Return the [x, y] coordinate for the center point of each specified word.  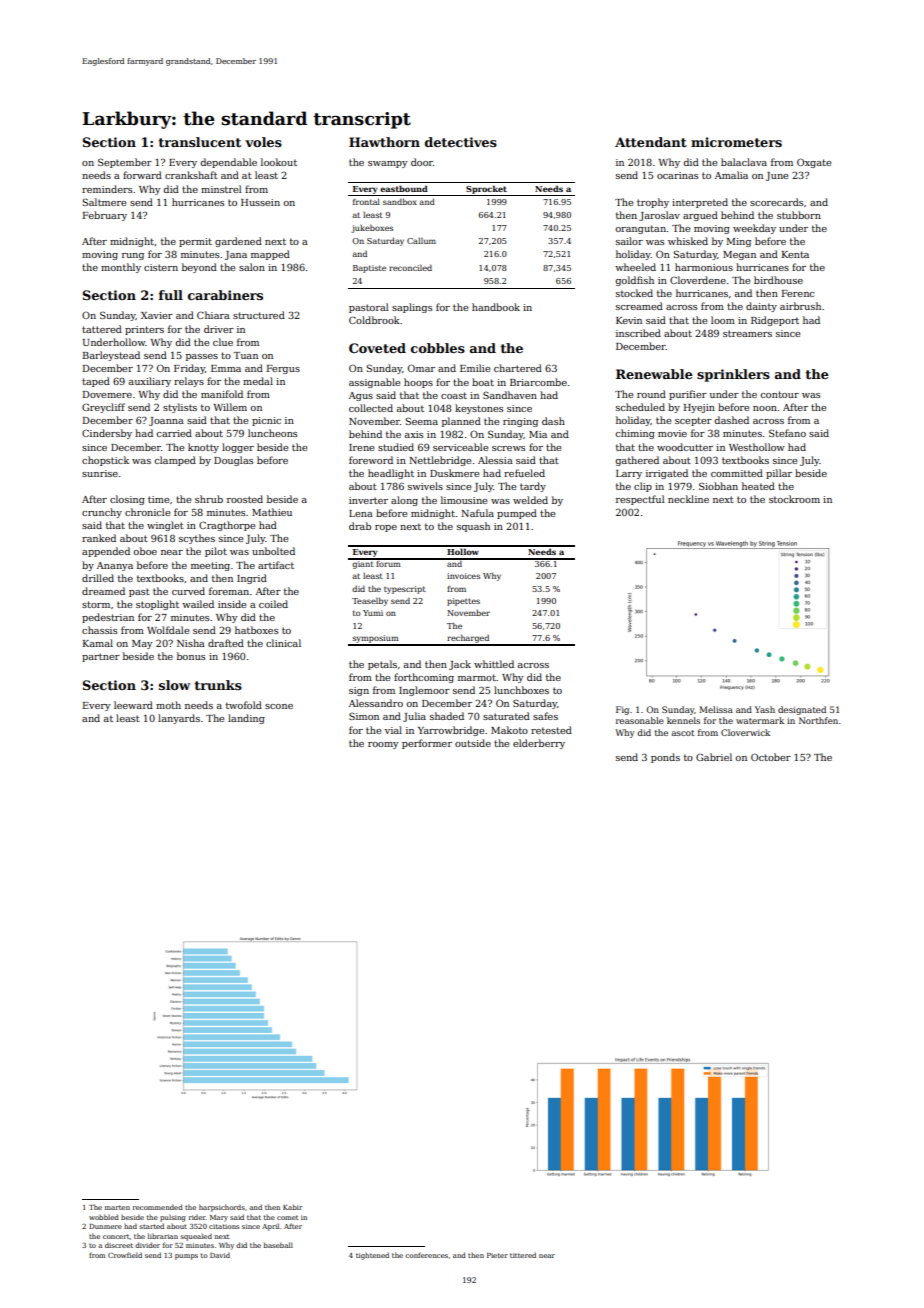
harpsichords [222, 1208]
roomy [383, 745]
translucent [200, 142]
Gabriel [714, 757]
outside [473, 743]
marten [117, 1207]
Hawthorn [384, 142]
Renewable [654, 374]
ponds [665, 758]
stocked [634, 293]
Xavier [157, 315]
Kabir [292, 1207]
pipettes [463, 602]
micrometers [736, 142]
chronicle [147, 512]
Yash [765, 709]
